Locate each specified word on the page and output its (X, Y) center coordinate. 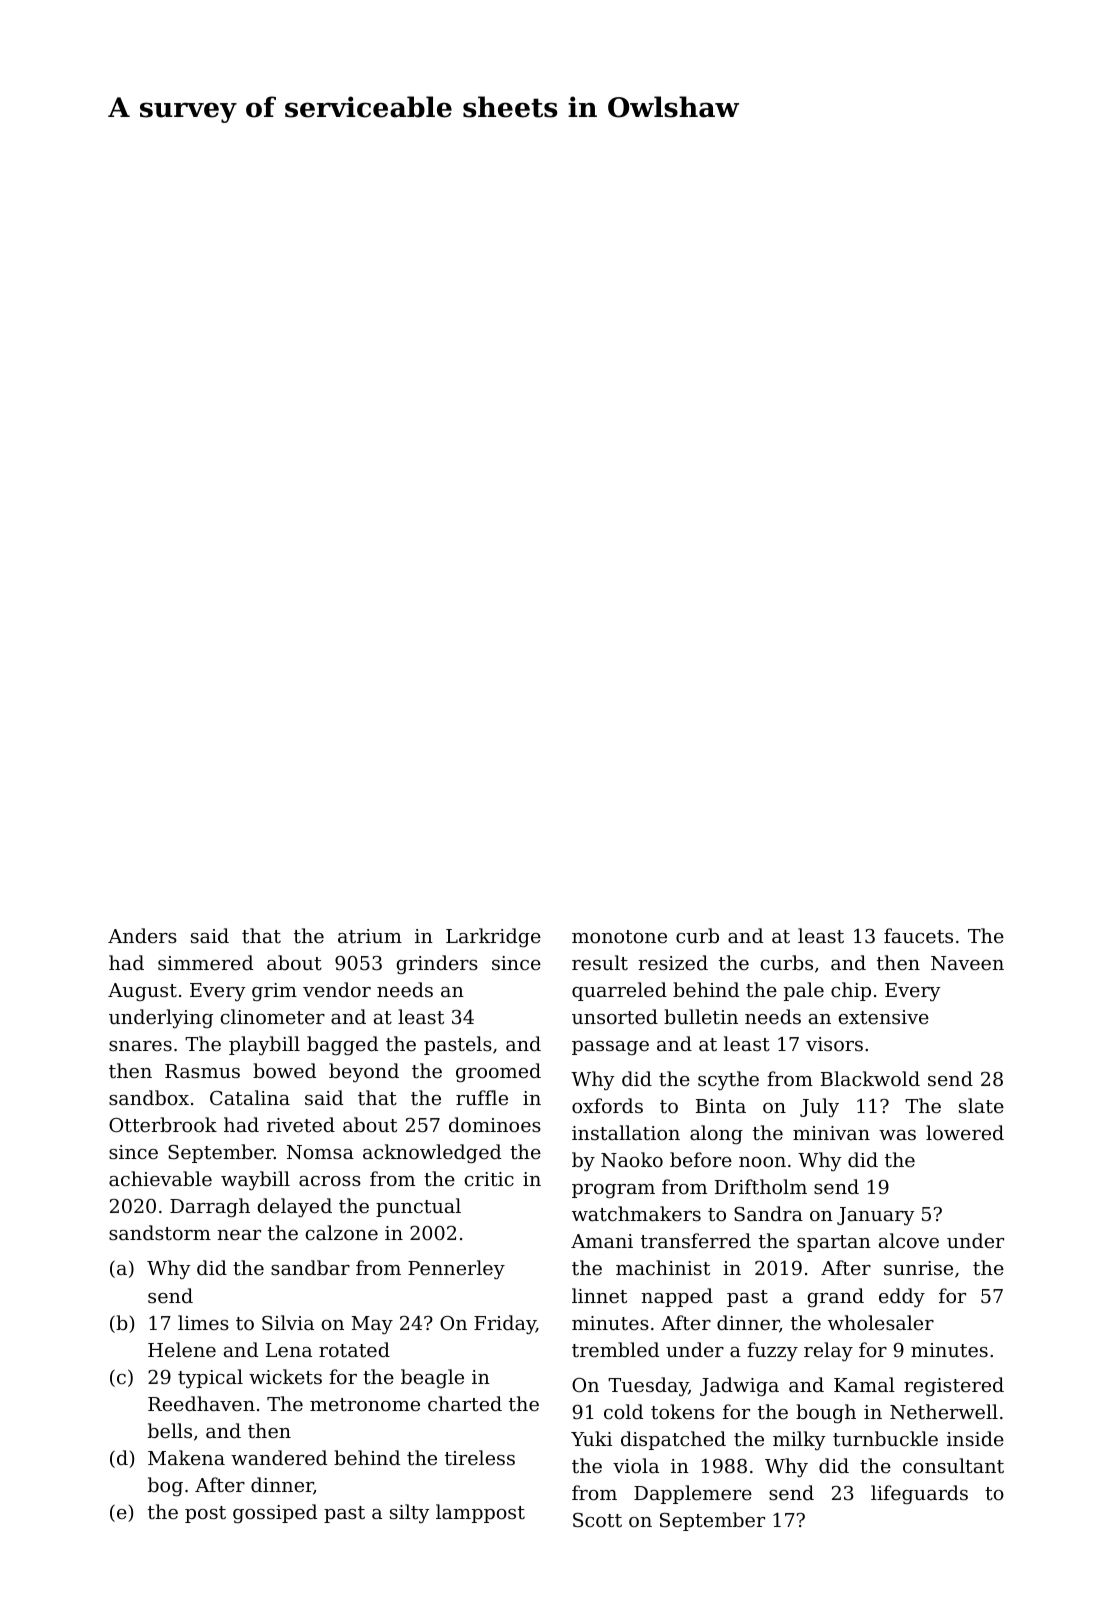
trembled (615, 1349)
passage (610, 1048)
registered (954, 1386)
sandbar (310, 1267)
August (142, 992)
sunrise (918, 1268)
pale (804, 991)
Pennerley (456, 1269)
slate (981, 1105)
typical (210, 1378)
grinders (437, 964)
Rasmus (202, 1071)
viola (636, 1465)
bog (165, 1486)
